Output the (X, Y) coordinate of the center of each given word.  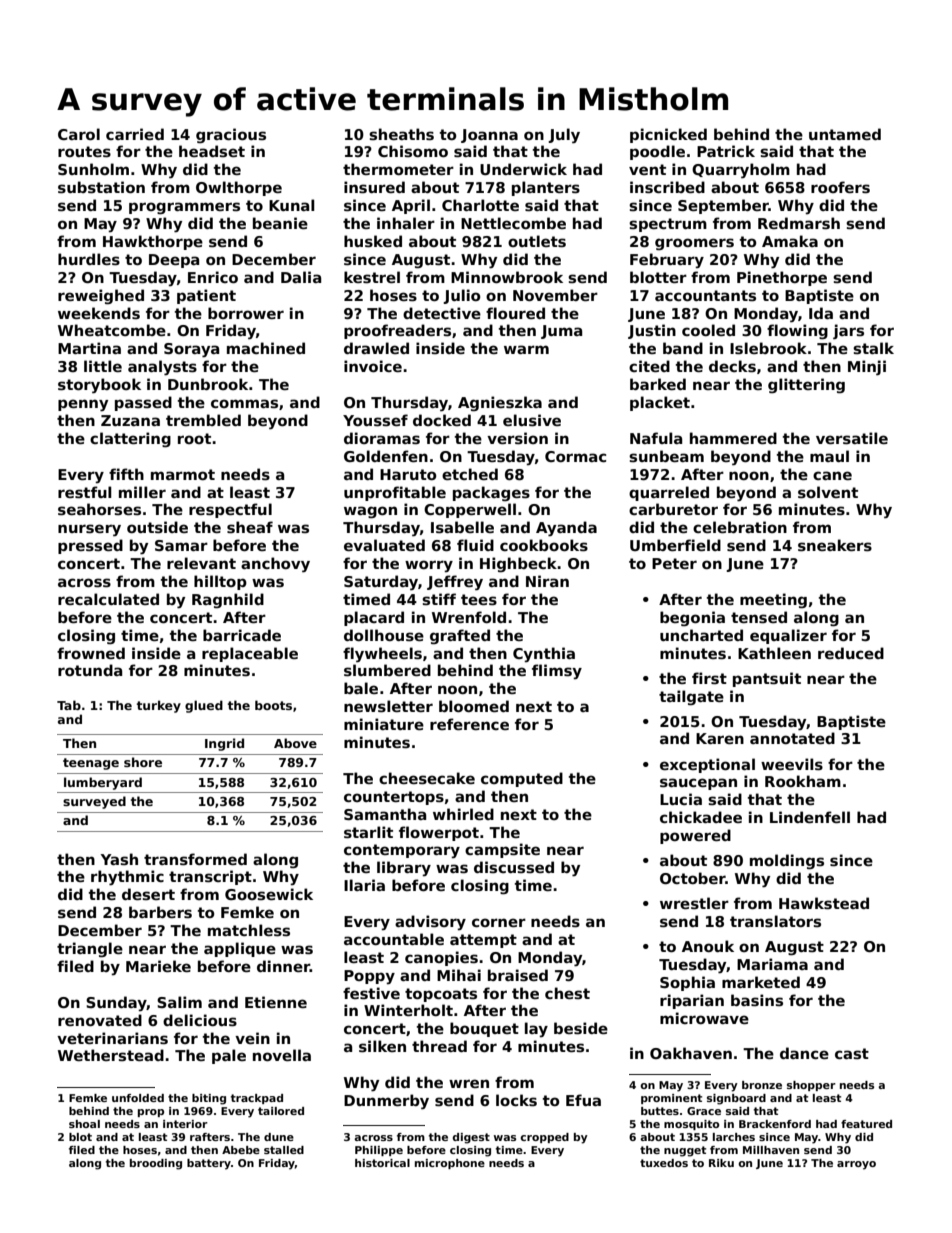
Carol (79, 134)
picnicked (668, 135)
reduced (851, 653)
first (709, 678)
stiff (439, 599)
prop (151, 1113)
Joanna (489, 136)
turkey (159, 706)
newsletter (388, 706)
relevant (201, 563)
